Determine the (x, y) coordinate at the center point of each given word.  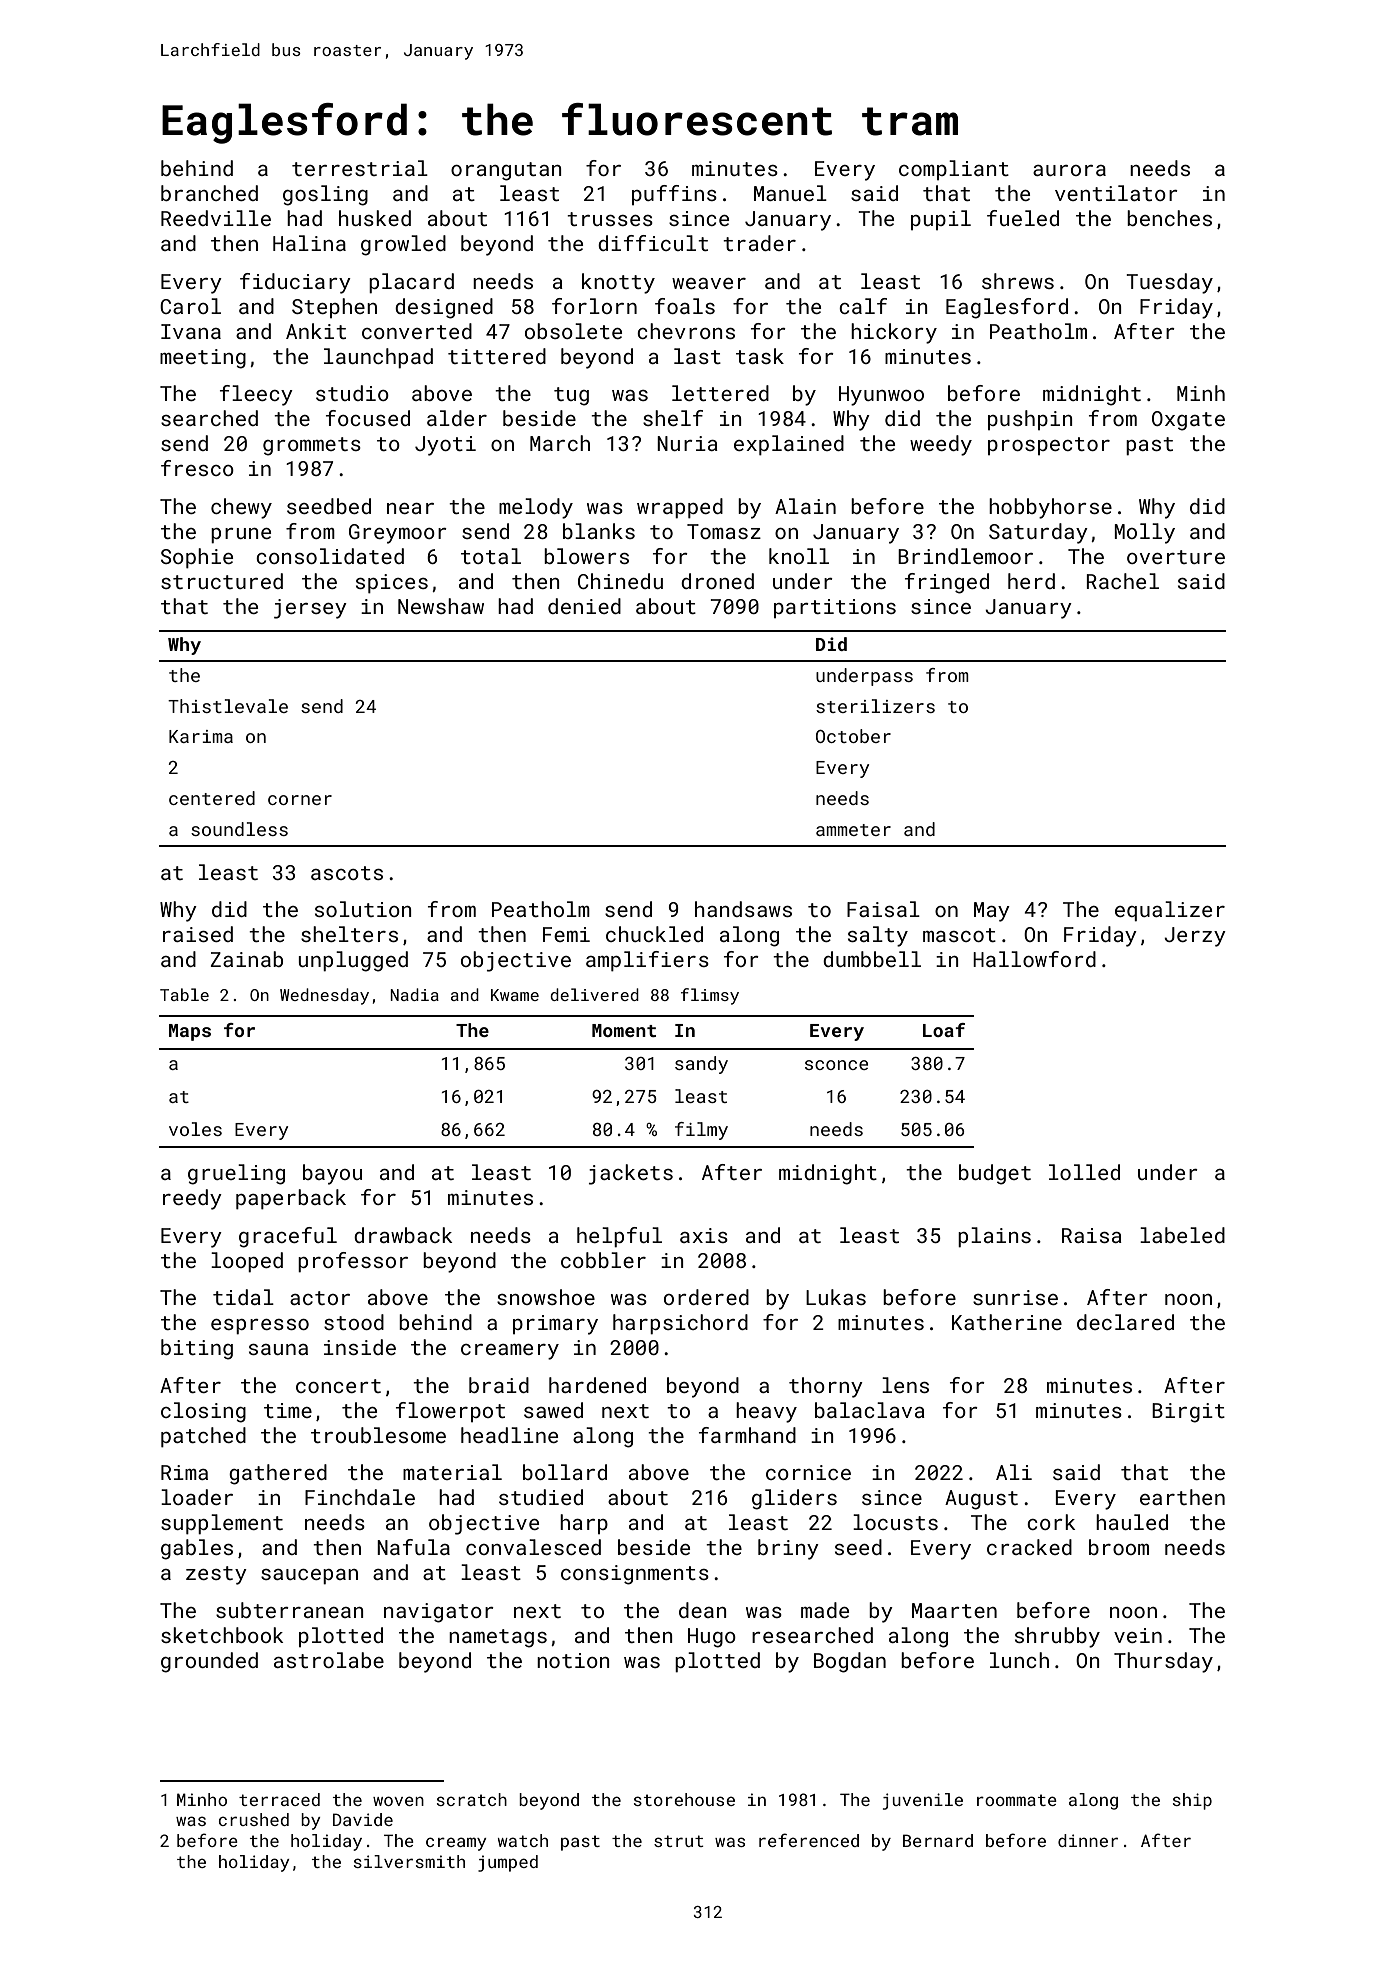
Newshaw (441, 606)
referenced (809, 1840)
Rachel (1122, 581)
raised (198, 934)
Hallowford (1034, 959)
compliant (954, 170)
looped (247, 1262)
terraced (279, 1799)
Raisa (1092, 1235)
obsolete (573, 331)
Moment (624, 1030)
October (853, 736)
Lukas (836, 1297)
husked (375, 218)
